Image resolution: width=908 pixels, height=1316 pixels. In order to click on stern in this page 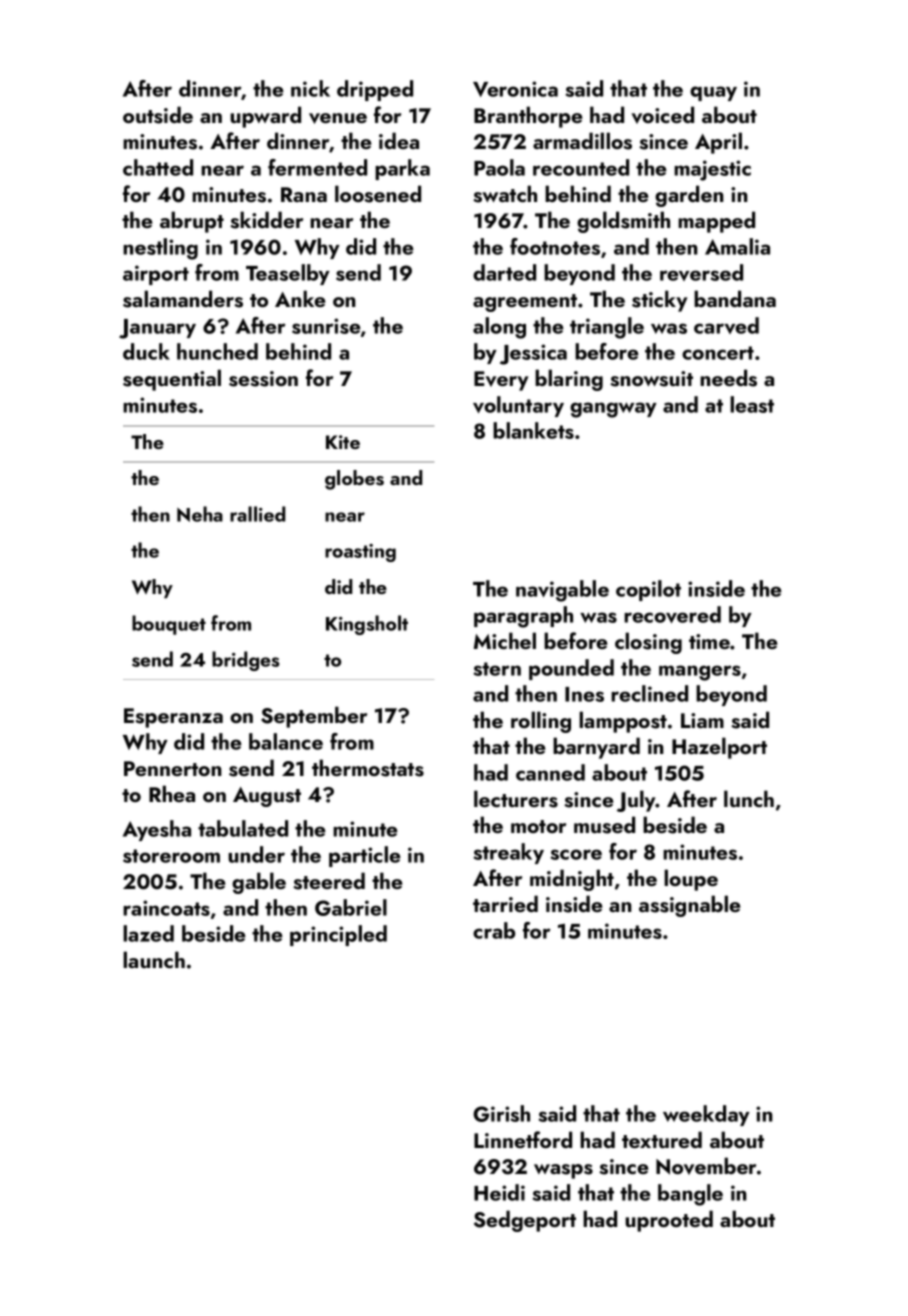, I will do `click(497, 669)`.
